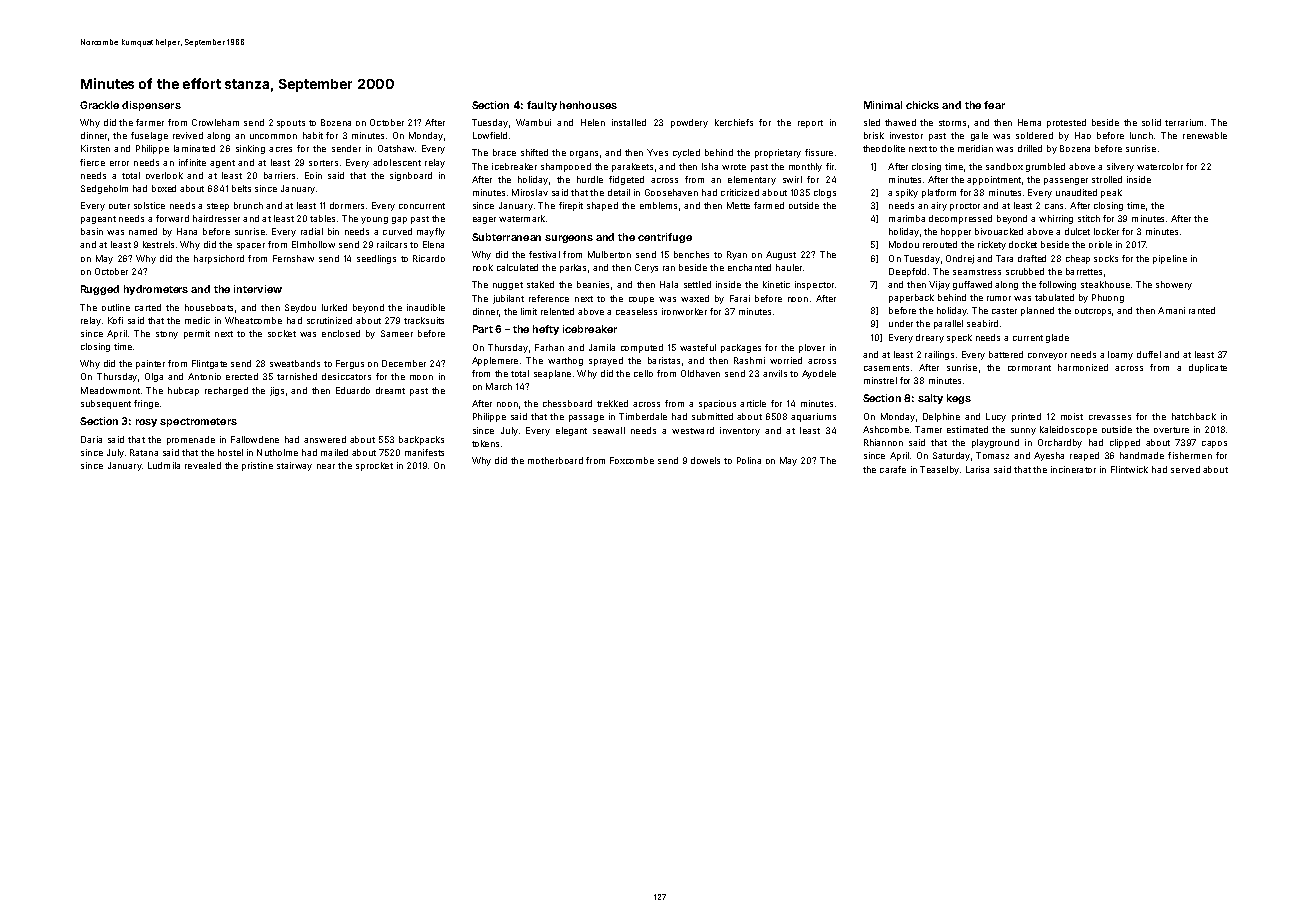 The height and width of the screenshot is (924, 1308). Describe the element at coordinates (1107, 179) in the screenshot. I see `strolled` at that location.
